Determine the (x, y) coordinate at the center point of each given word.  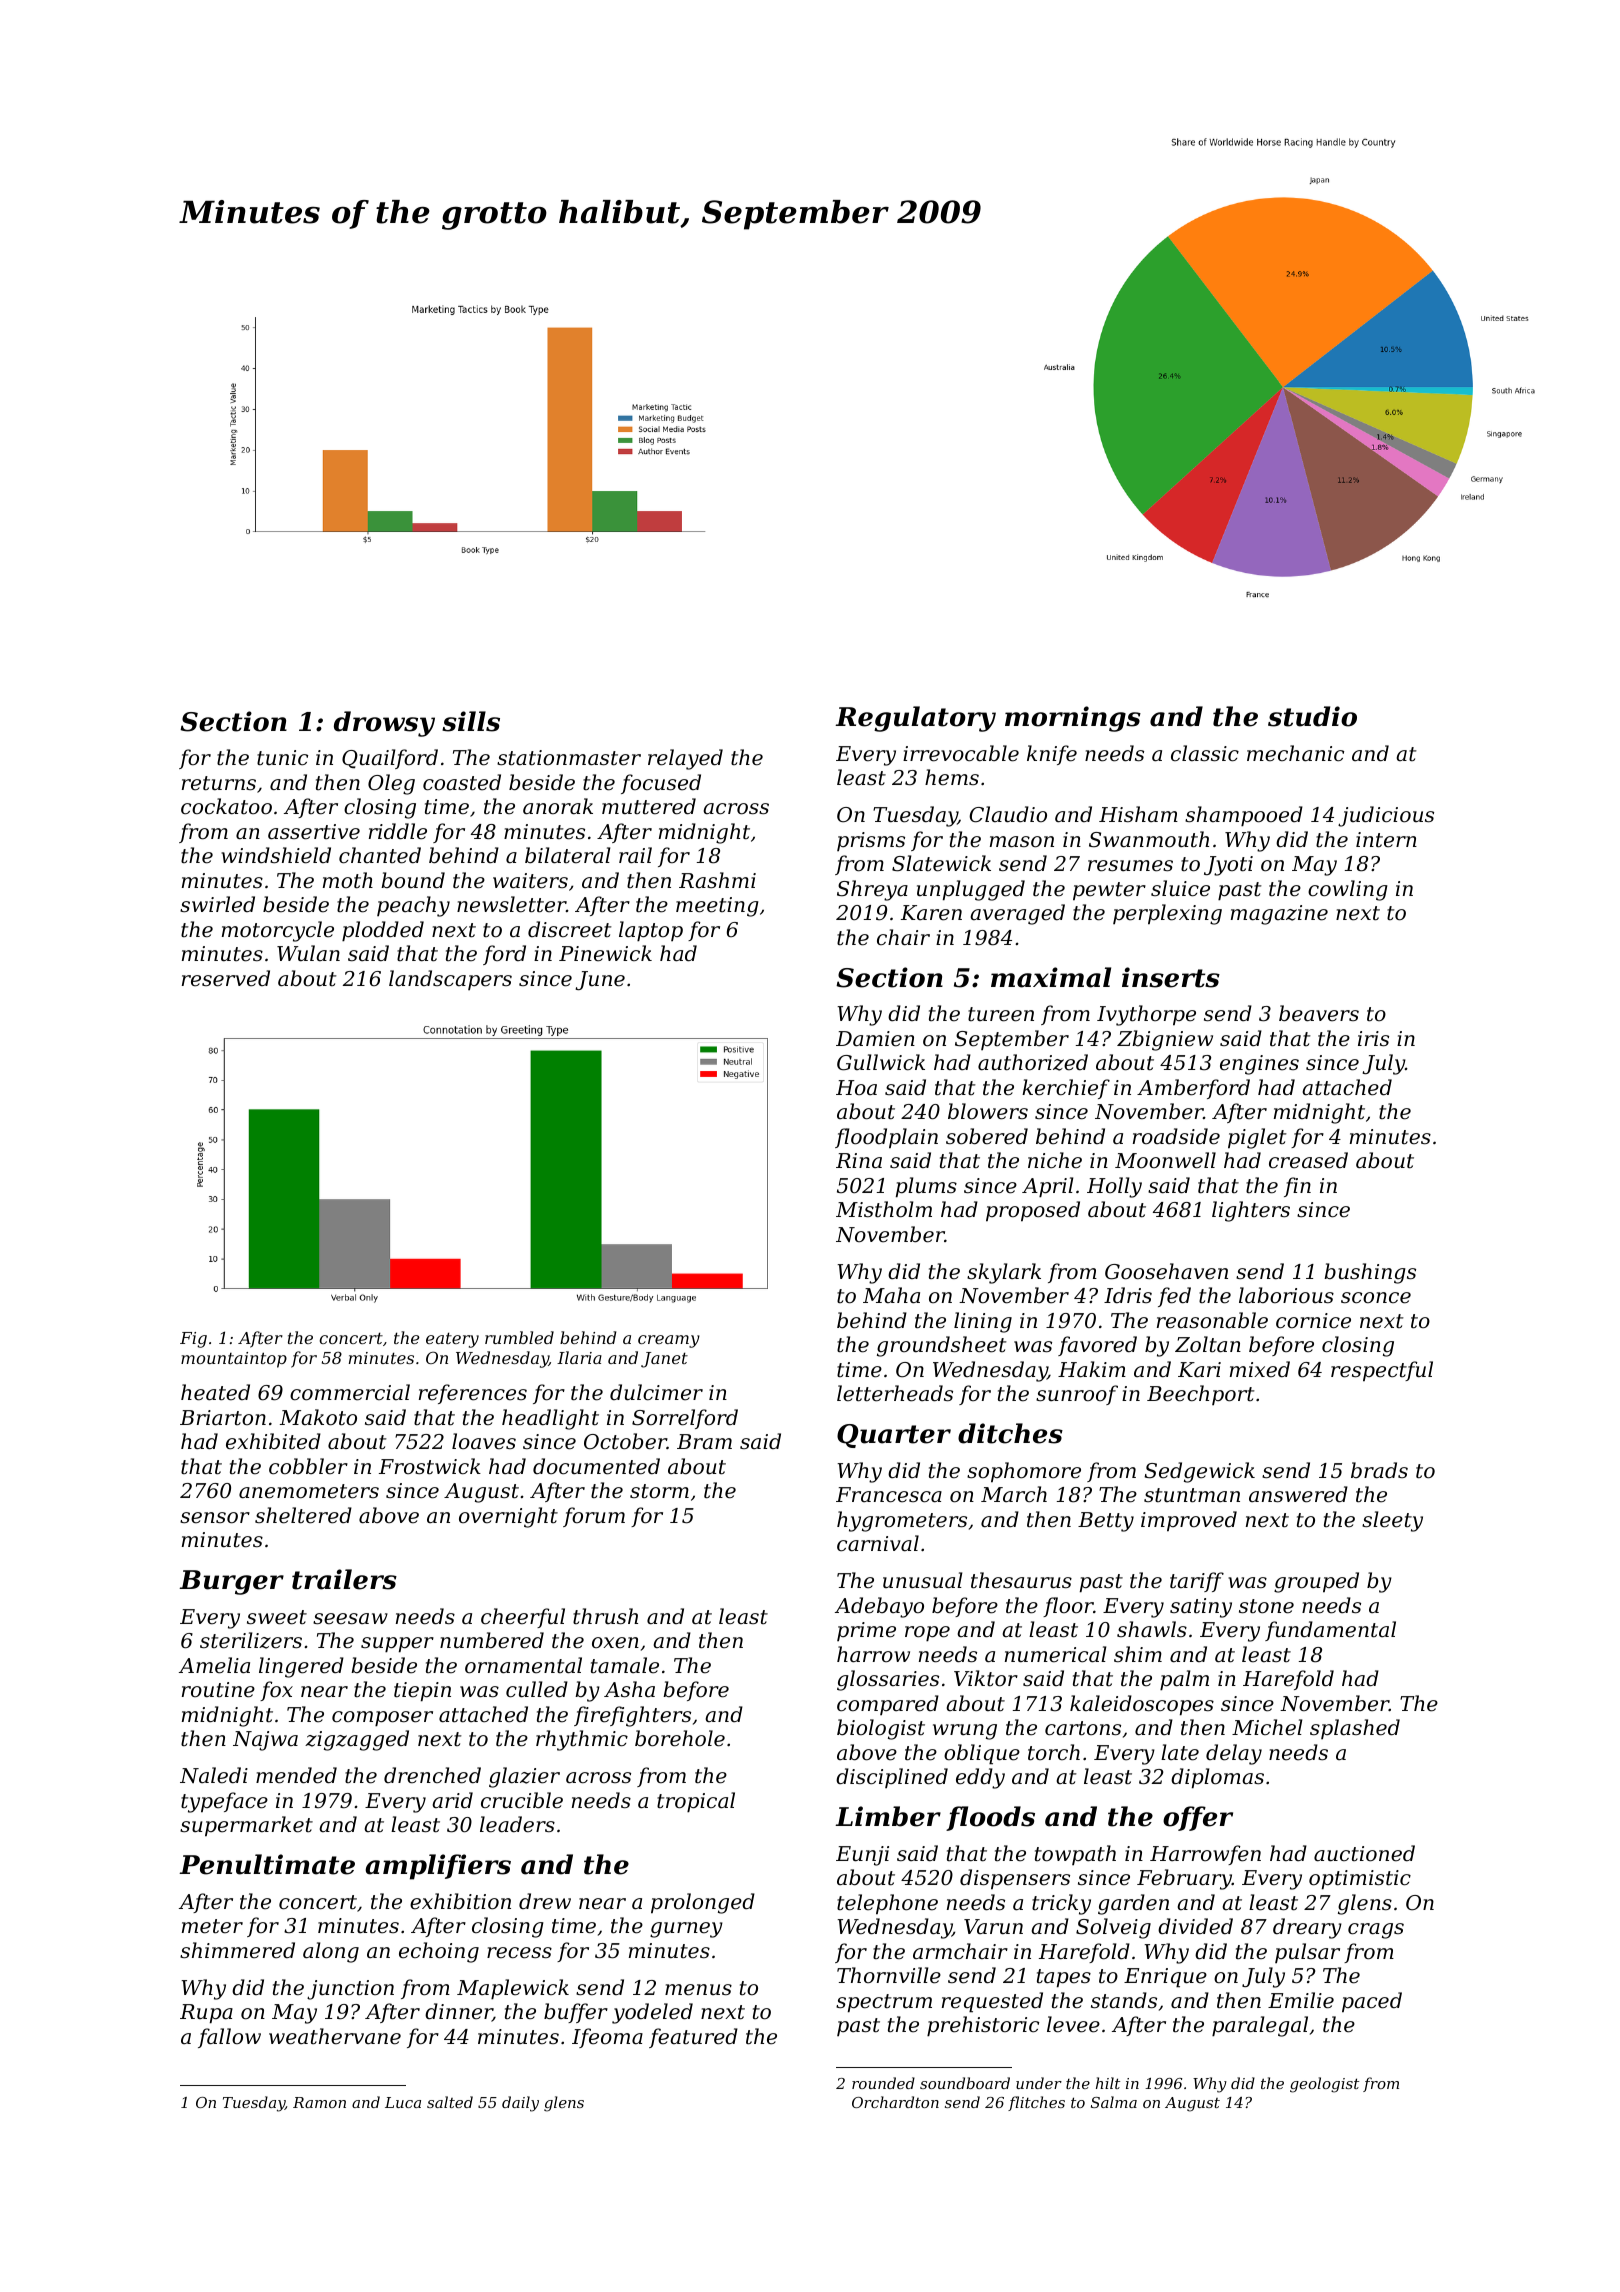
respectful (1382, 1371)
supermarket (246, 1826)
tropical (696, 1802)
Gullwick (881, 1062)
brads (1379, 1470)
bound (413, 880)
